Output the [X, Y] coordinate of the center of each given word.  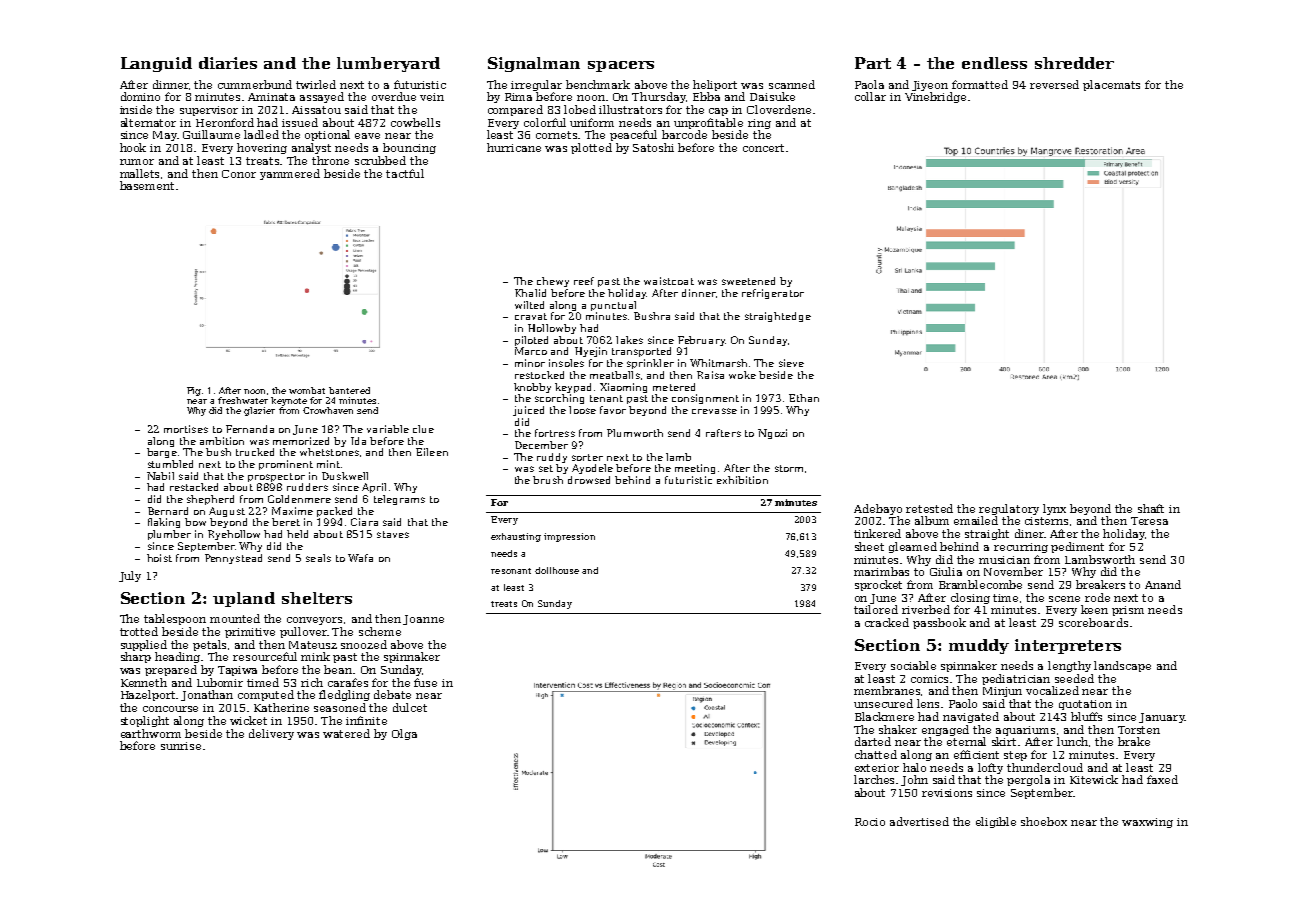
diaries [228, 63]
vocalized [1052, 690]
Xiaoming [623, 388]
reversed [1054, 84]
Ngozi [772, 434]
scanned [792, 84]
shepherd [210, 500]
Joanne [423, 620]
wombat [307, 390]
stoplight [145, 721]
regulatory [1009, 509]
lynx [1054, 509]
